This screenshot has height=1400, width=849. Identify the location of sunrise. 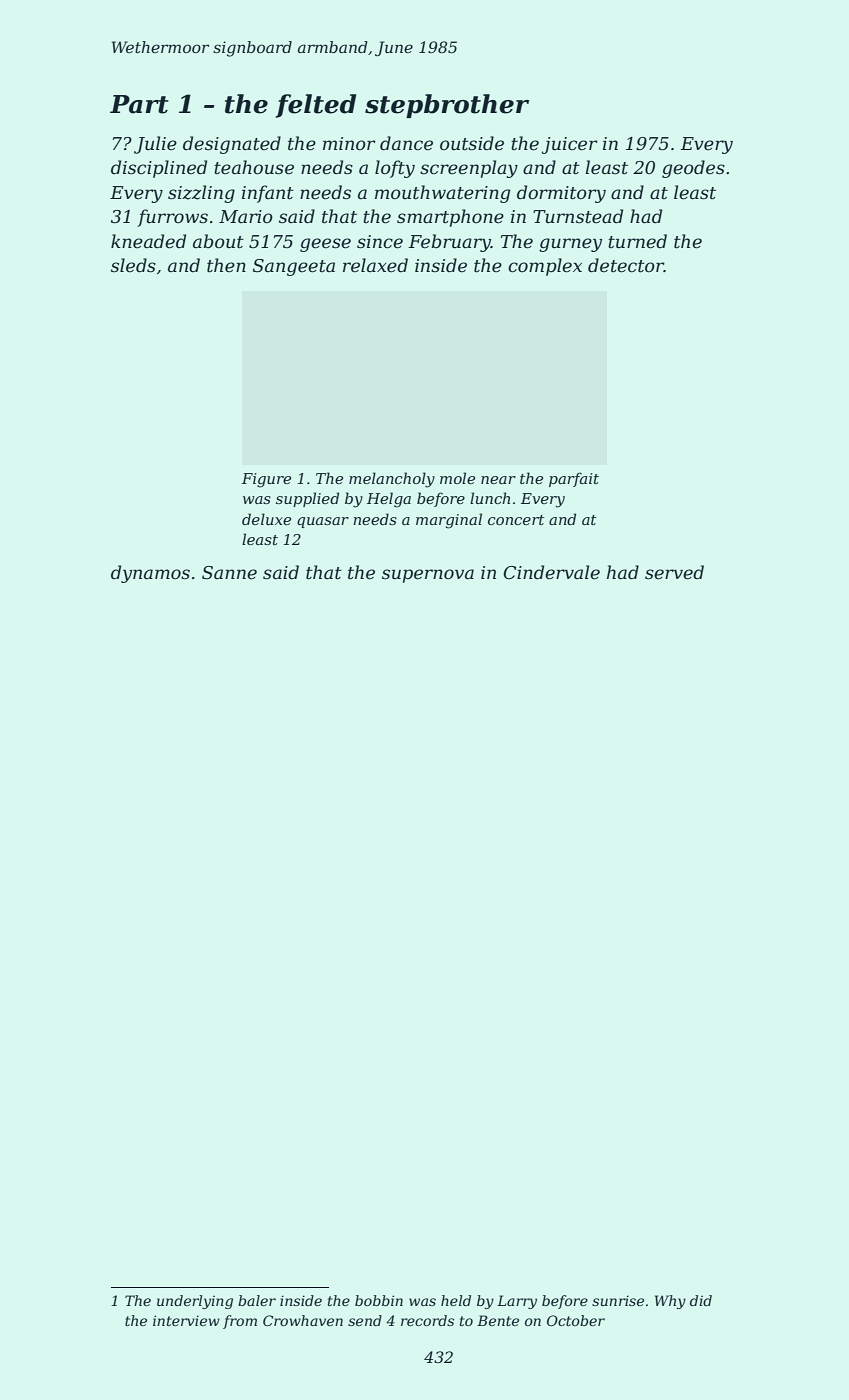
(618, 1300).
